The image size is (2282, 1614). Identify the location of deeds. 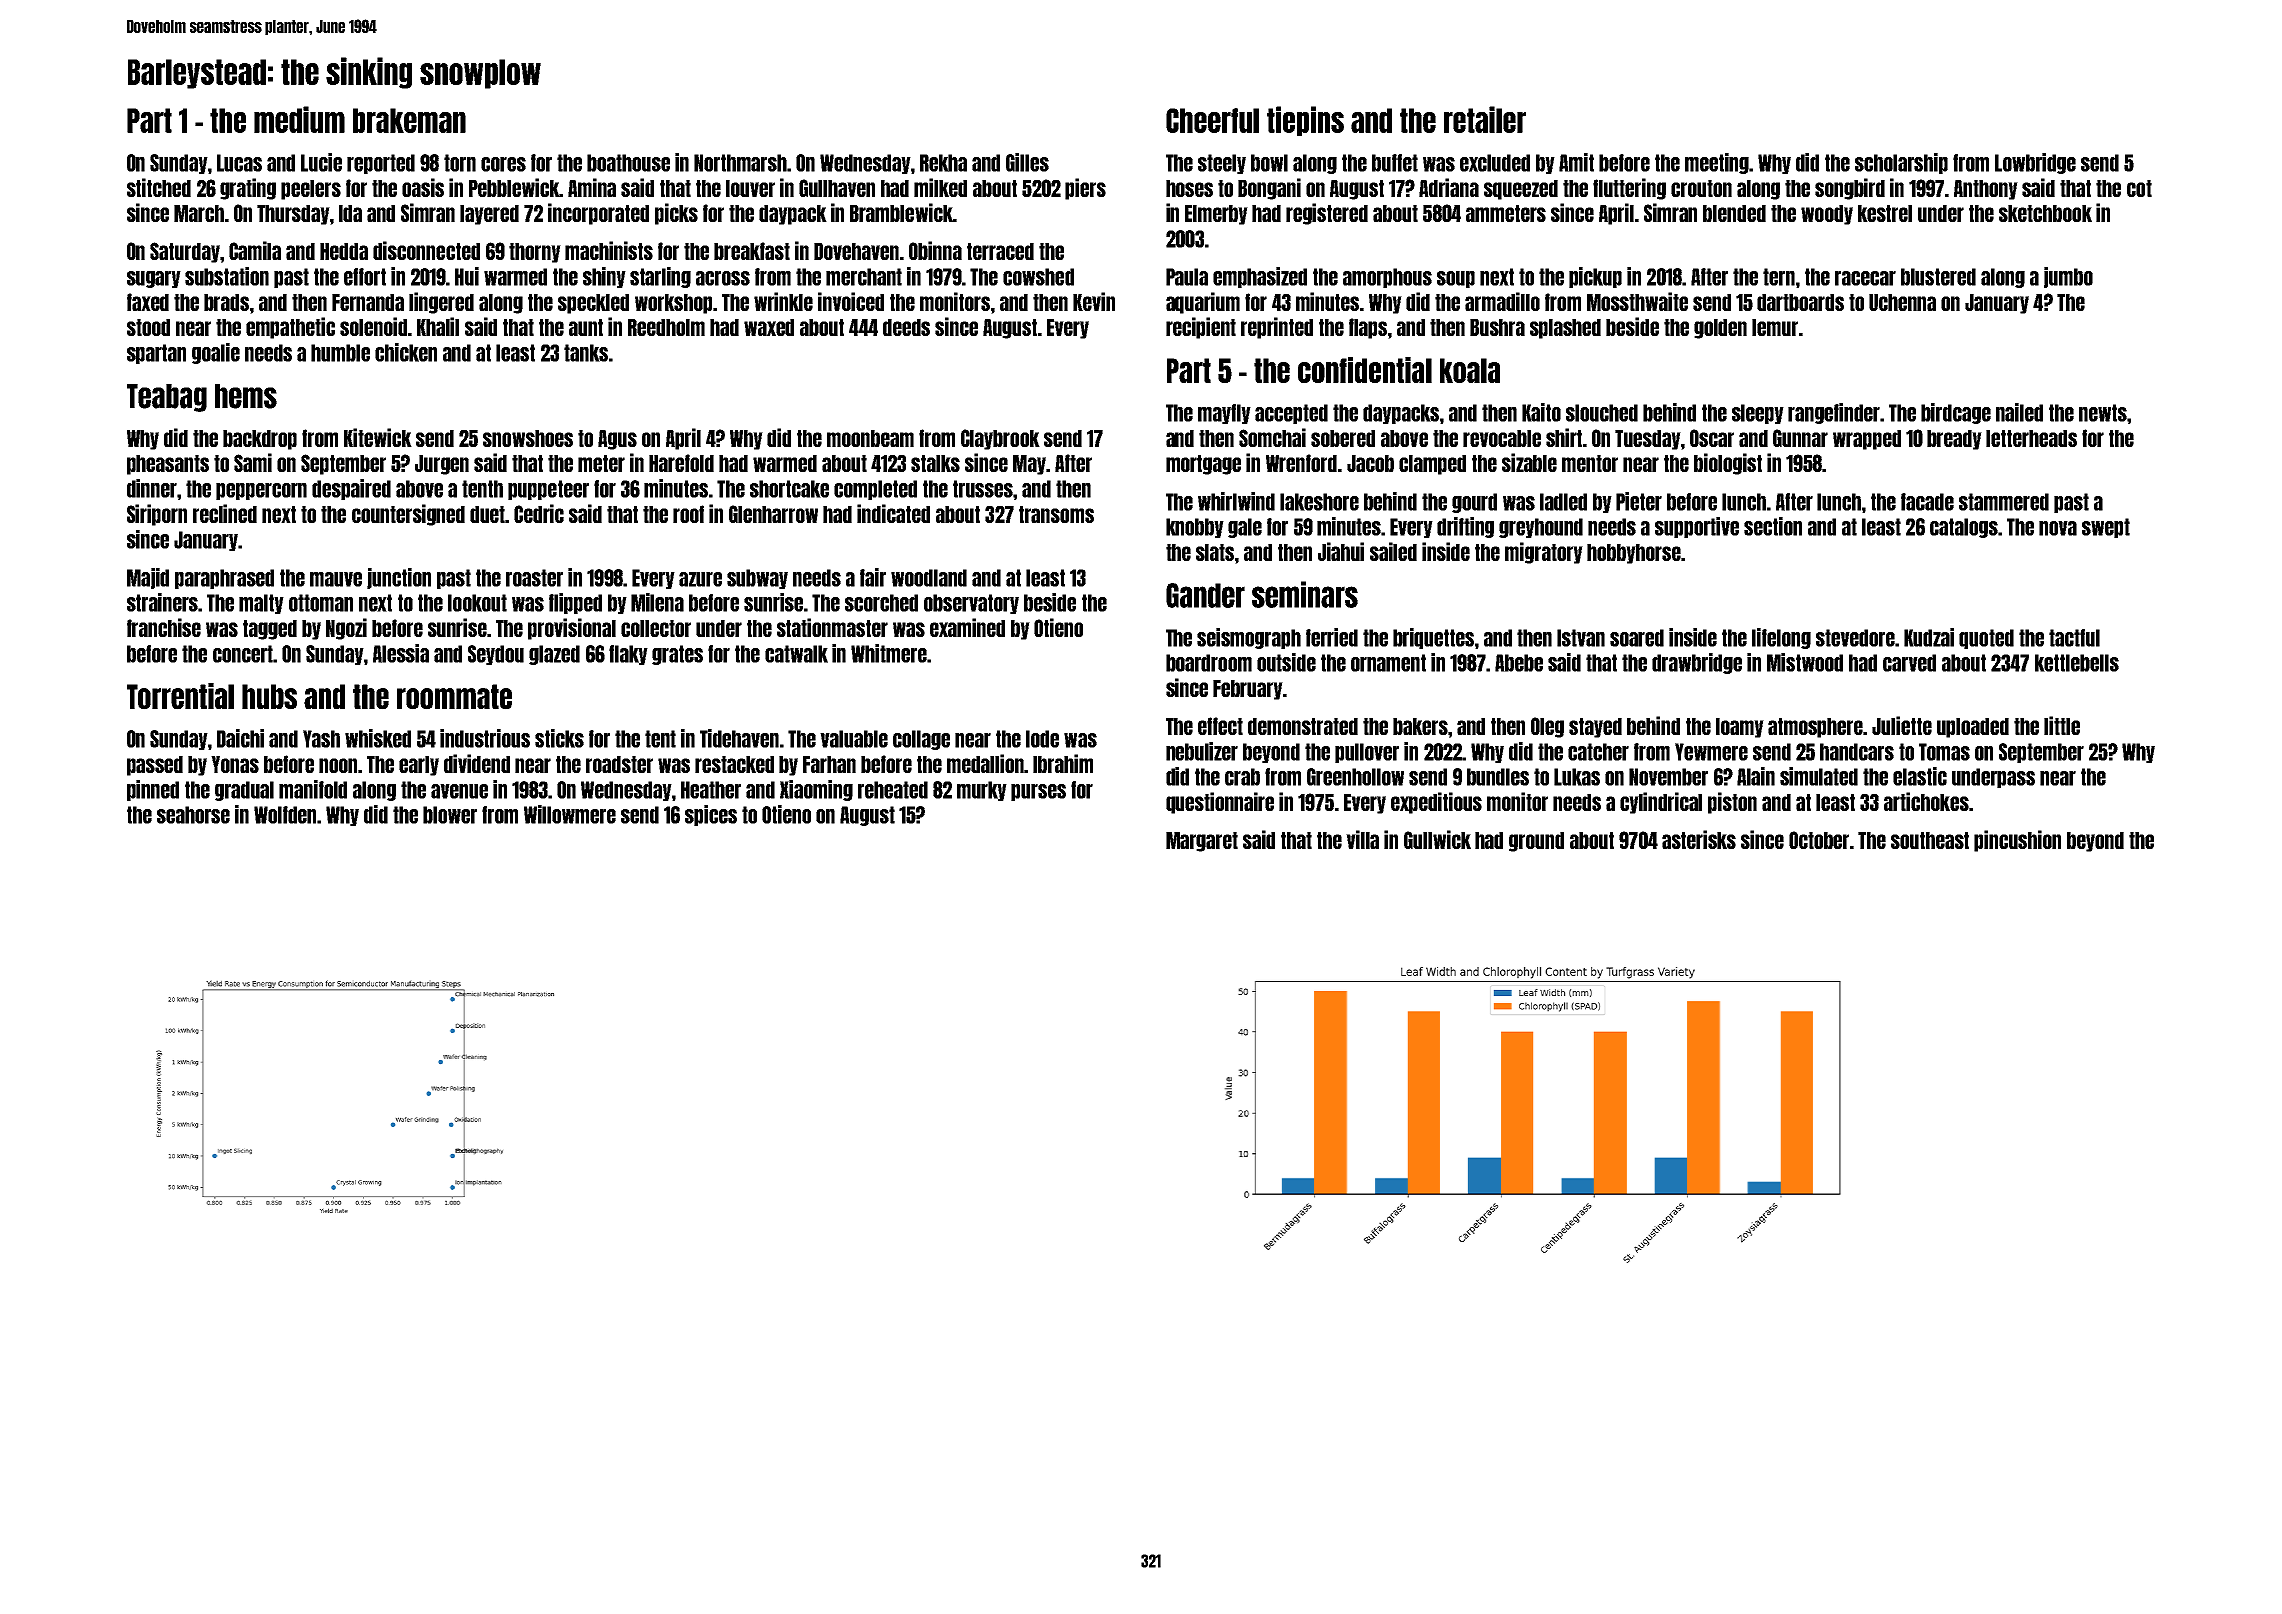
(906, 327).
